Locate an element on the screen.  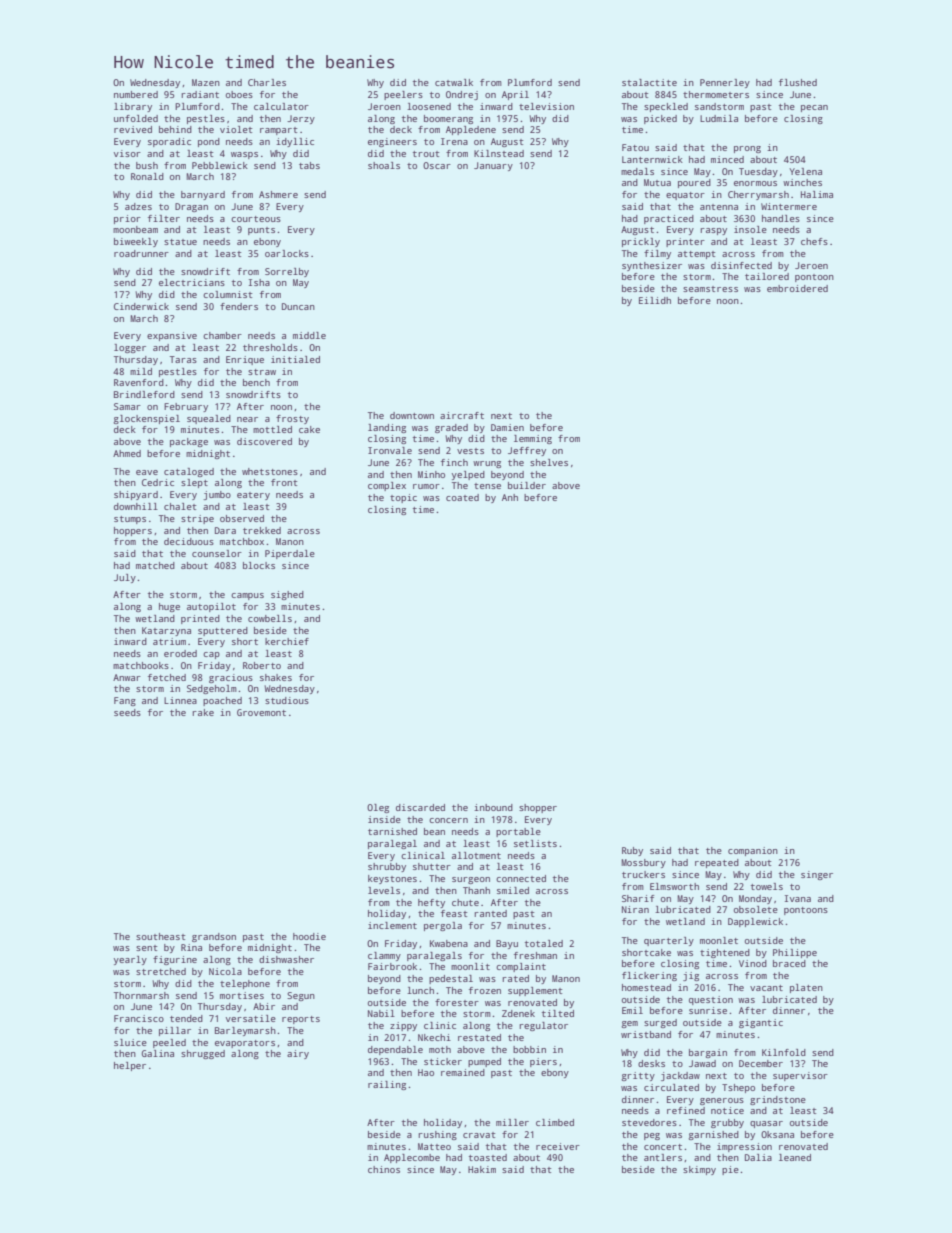
stalactite is located at coordinates (649, 82).
